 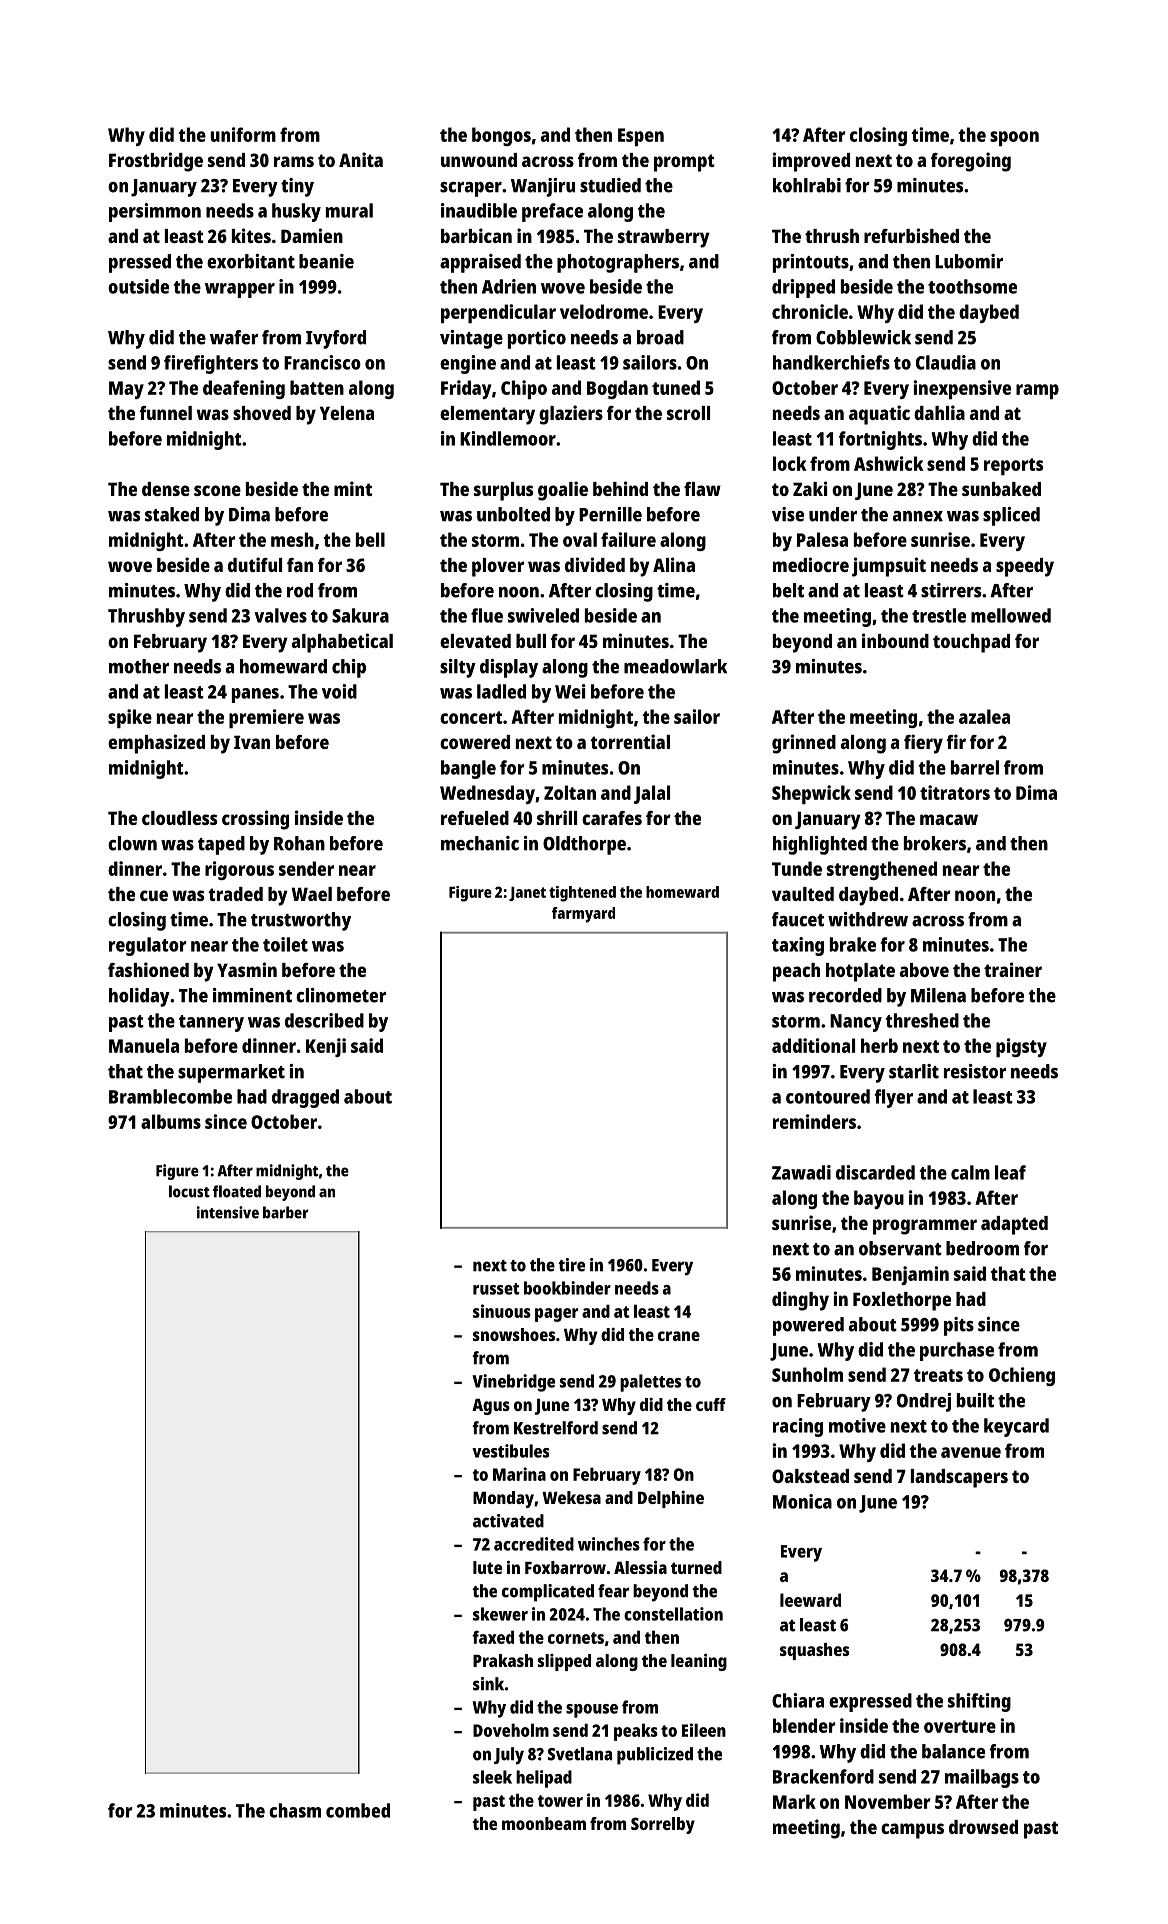 I want to click on Ochieng, so click(x=1022, y=1376).
